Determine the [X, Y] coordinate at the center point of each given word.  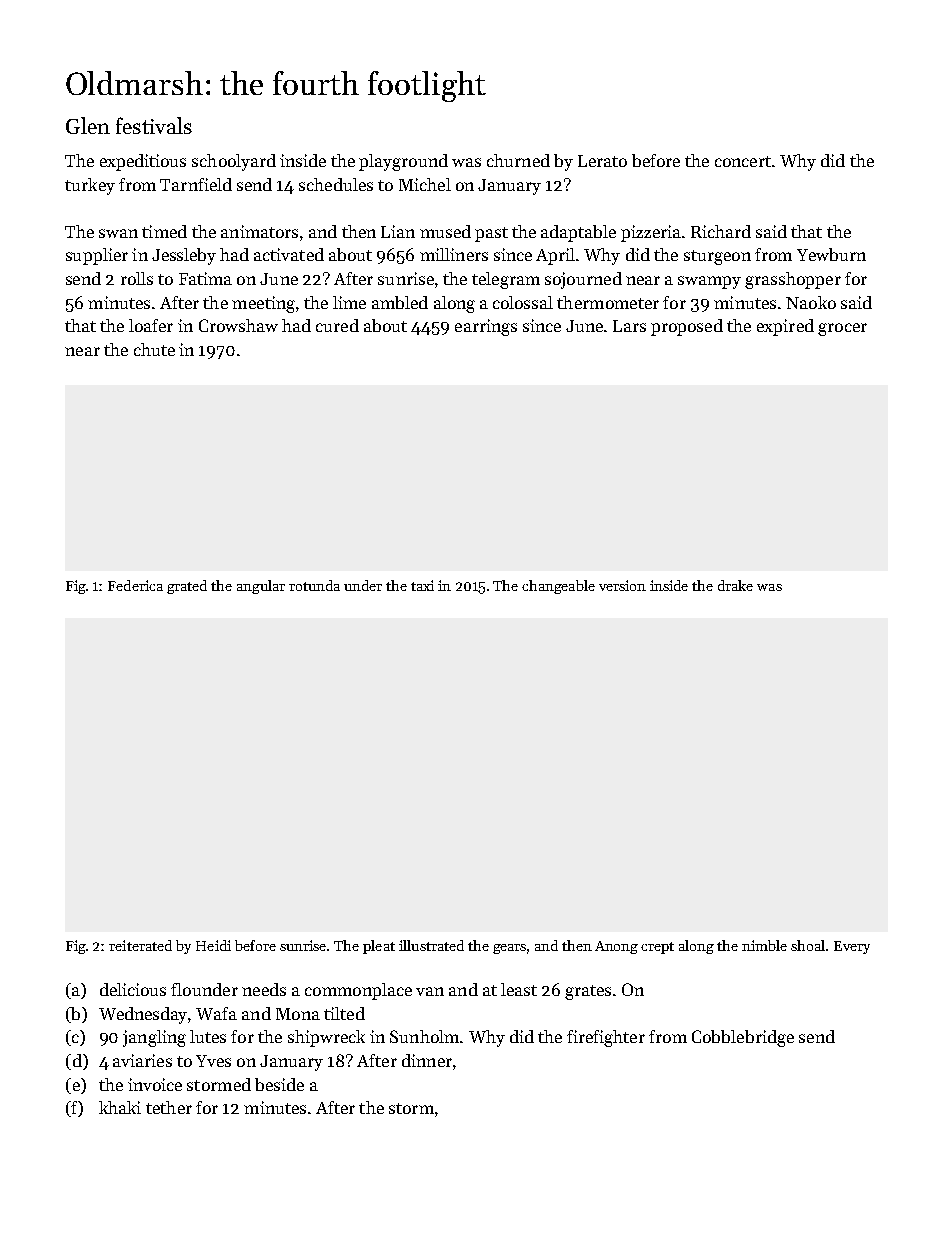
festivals [154, 125]
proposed [687, 327]
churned [518, 160]
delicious [133, 989]
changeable [558, 587]
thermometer [608, 302]
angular [261, 587]
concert [743, 161]
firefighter [606, 1038]
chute [154, 349]
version [622, 585]
